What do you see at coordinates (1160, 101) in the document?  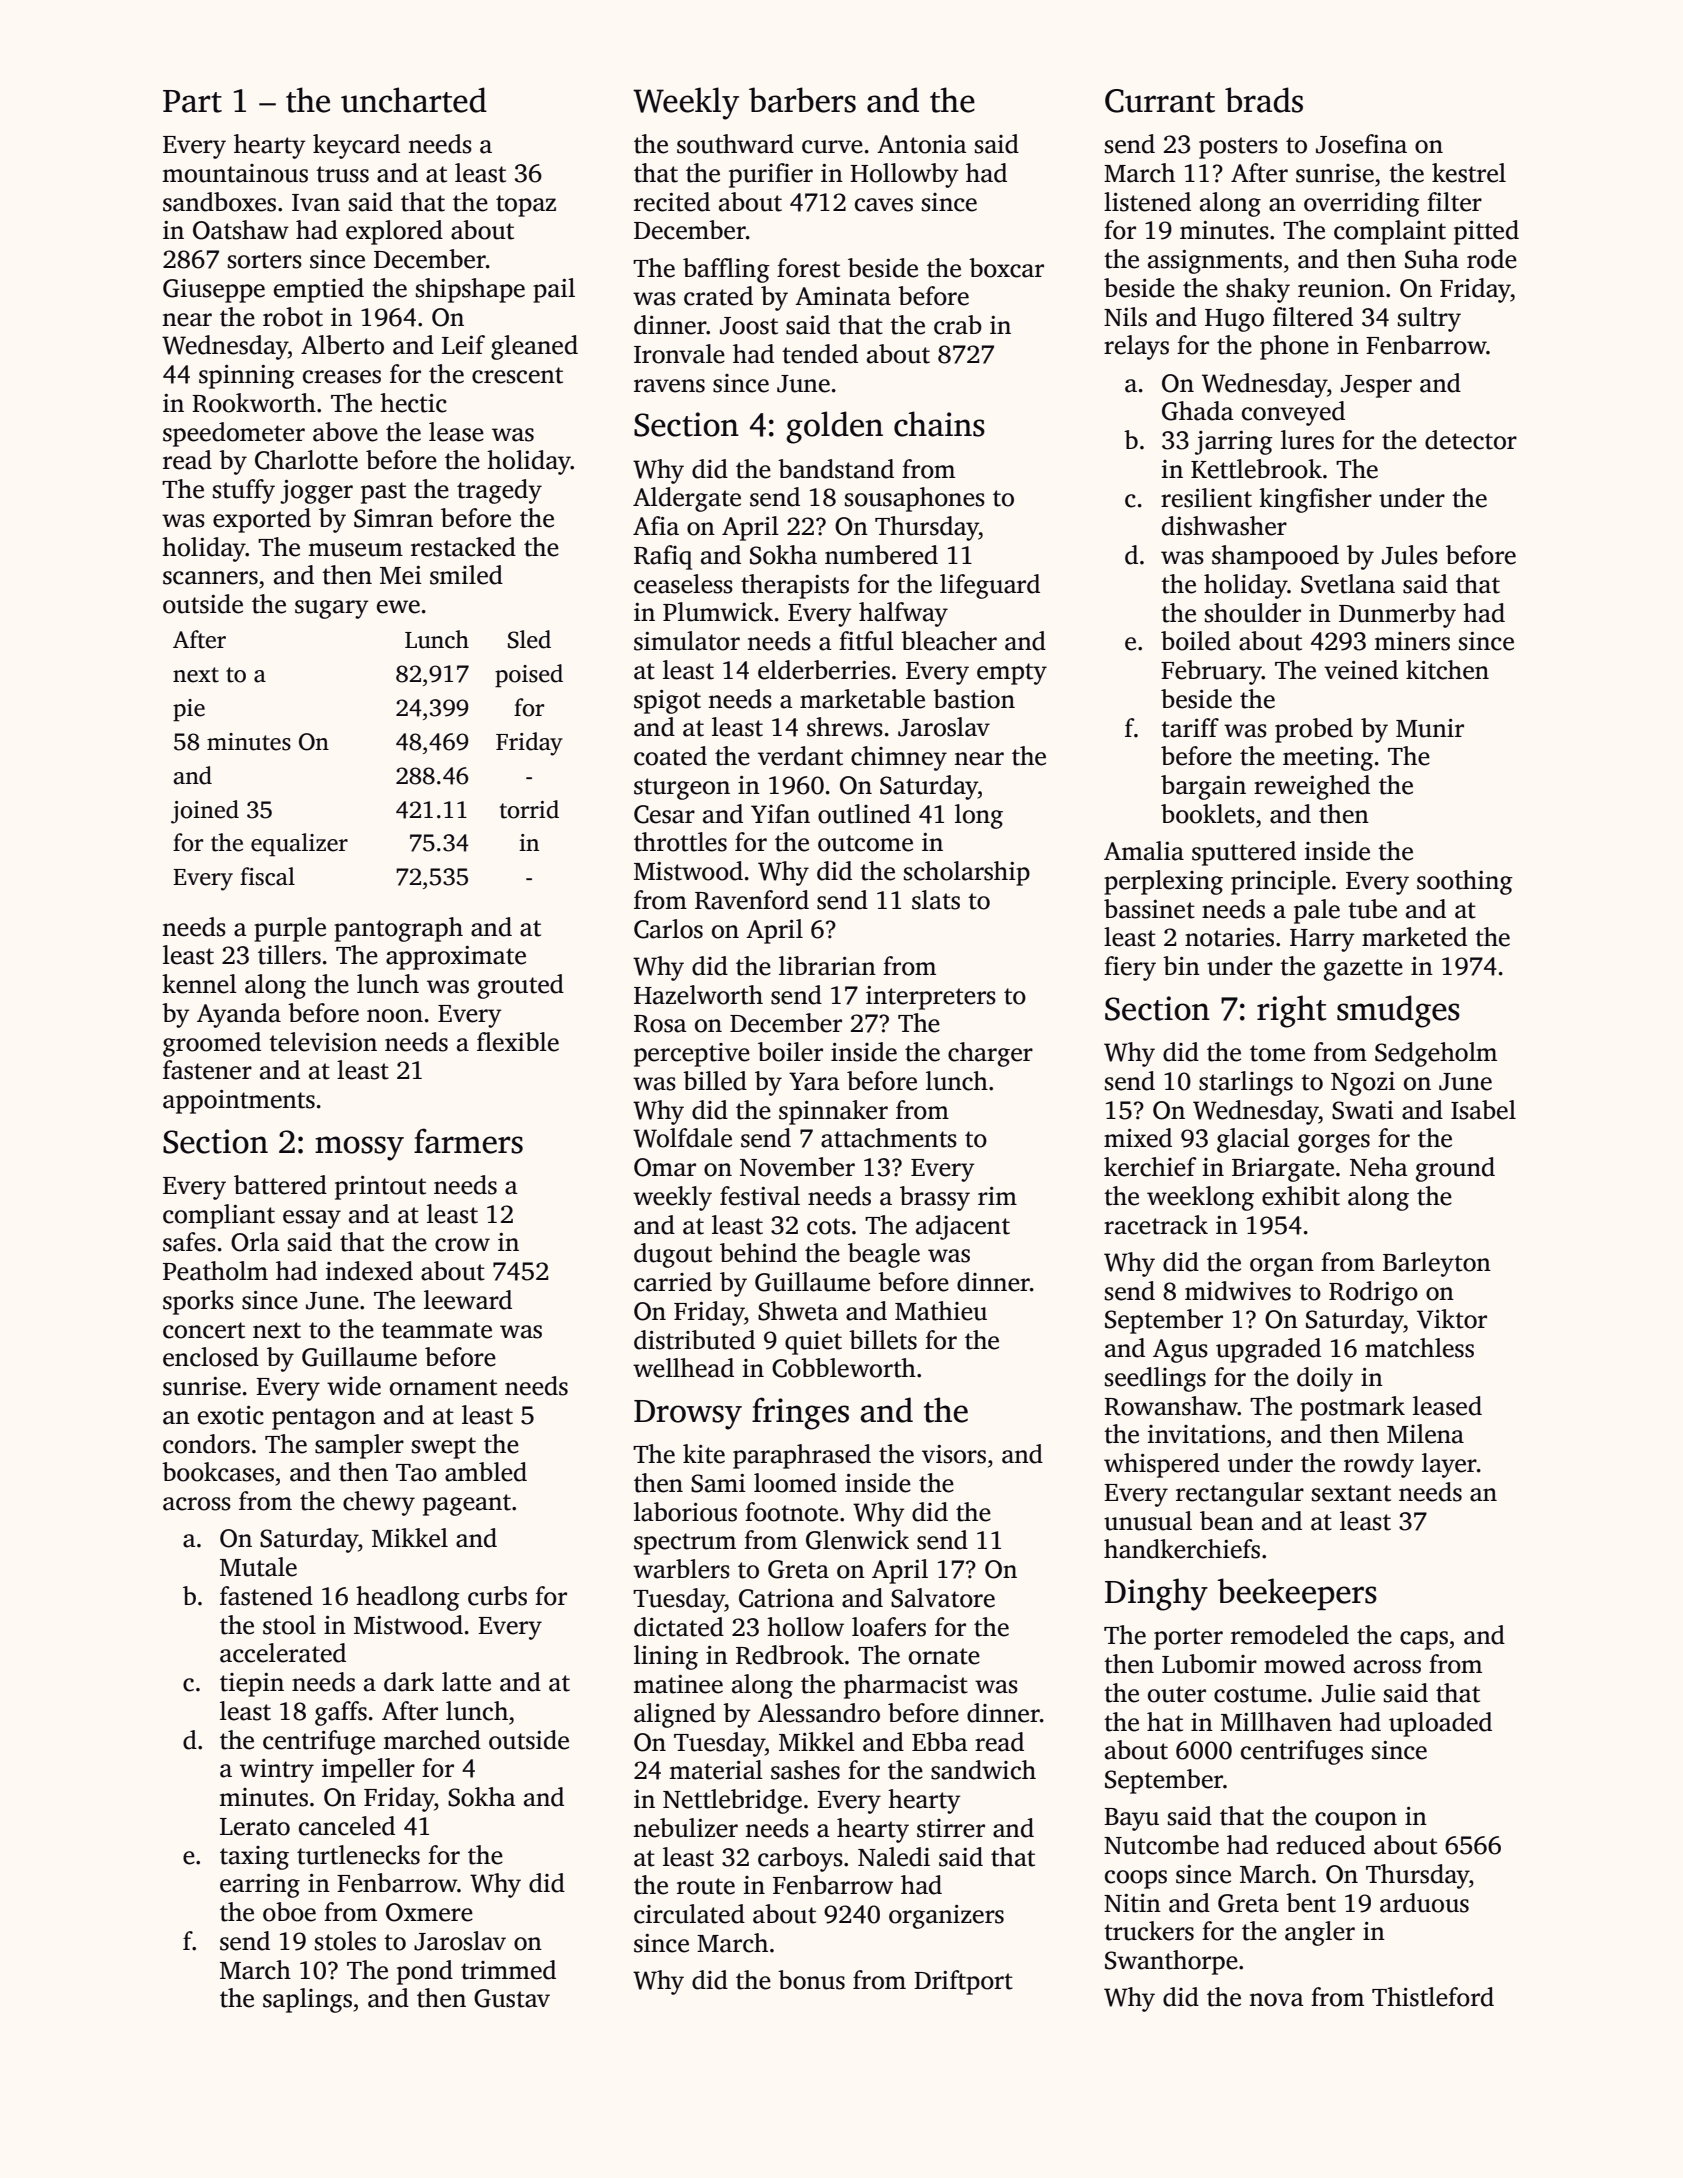 I see `Currant` at bounding box center [1160, 101].
